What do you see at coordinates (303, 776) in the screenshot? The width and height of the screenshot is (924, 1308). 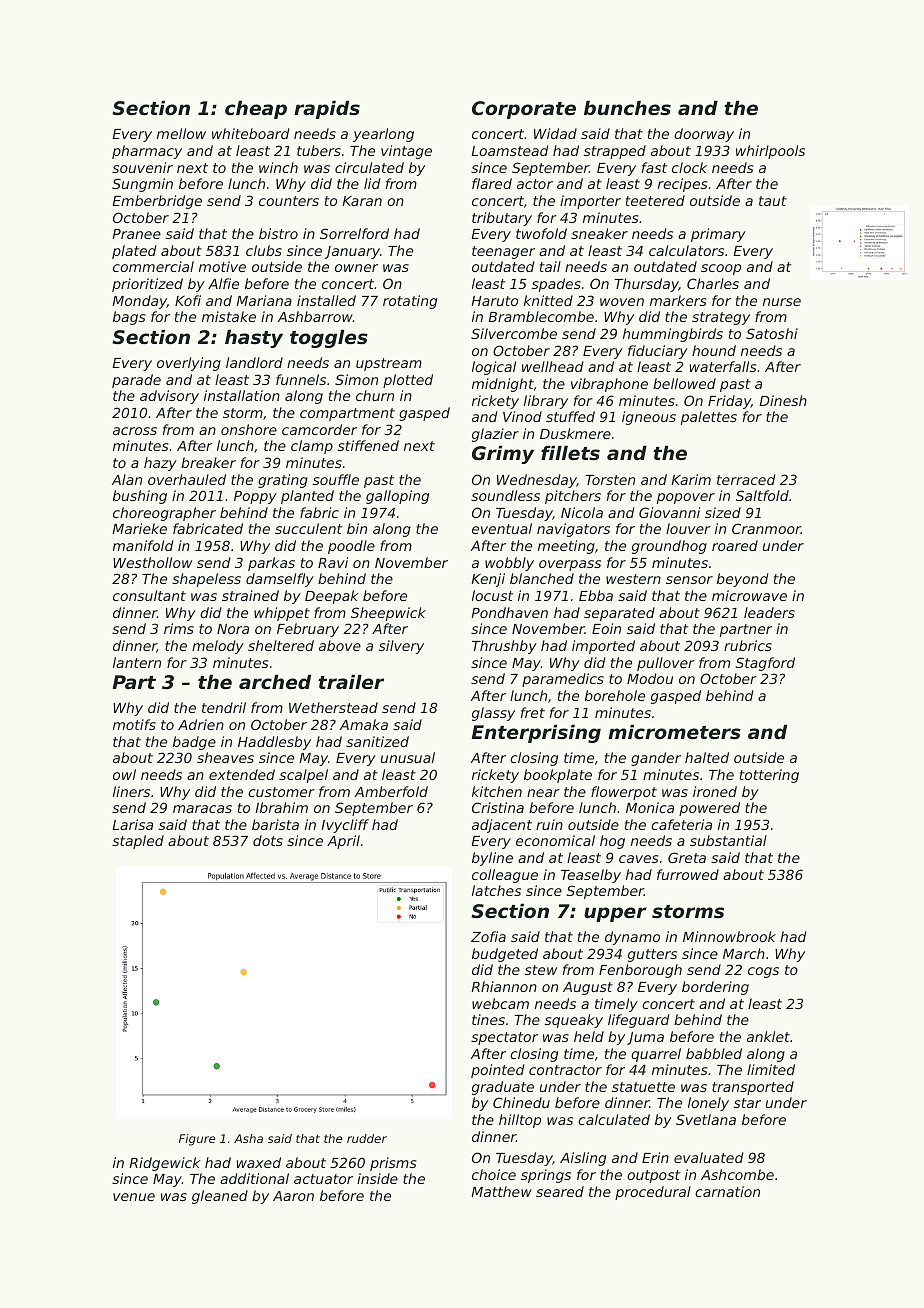 I see `scalpel` at bounding box center [303, 776].
